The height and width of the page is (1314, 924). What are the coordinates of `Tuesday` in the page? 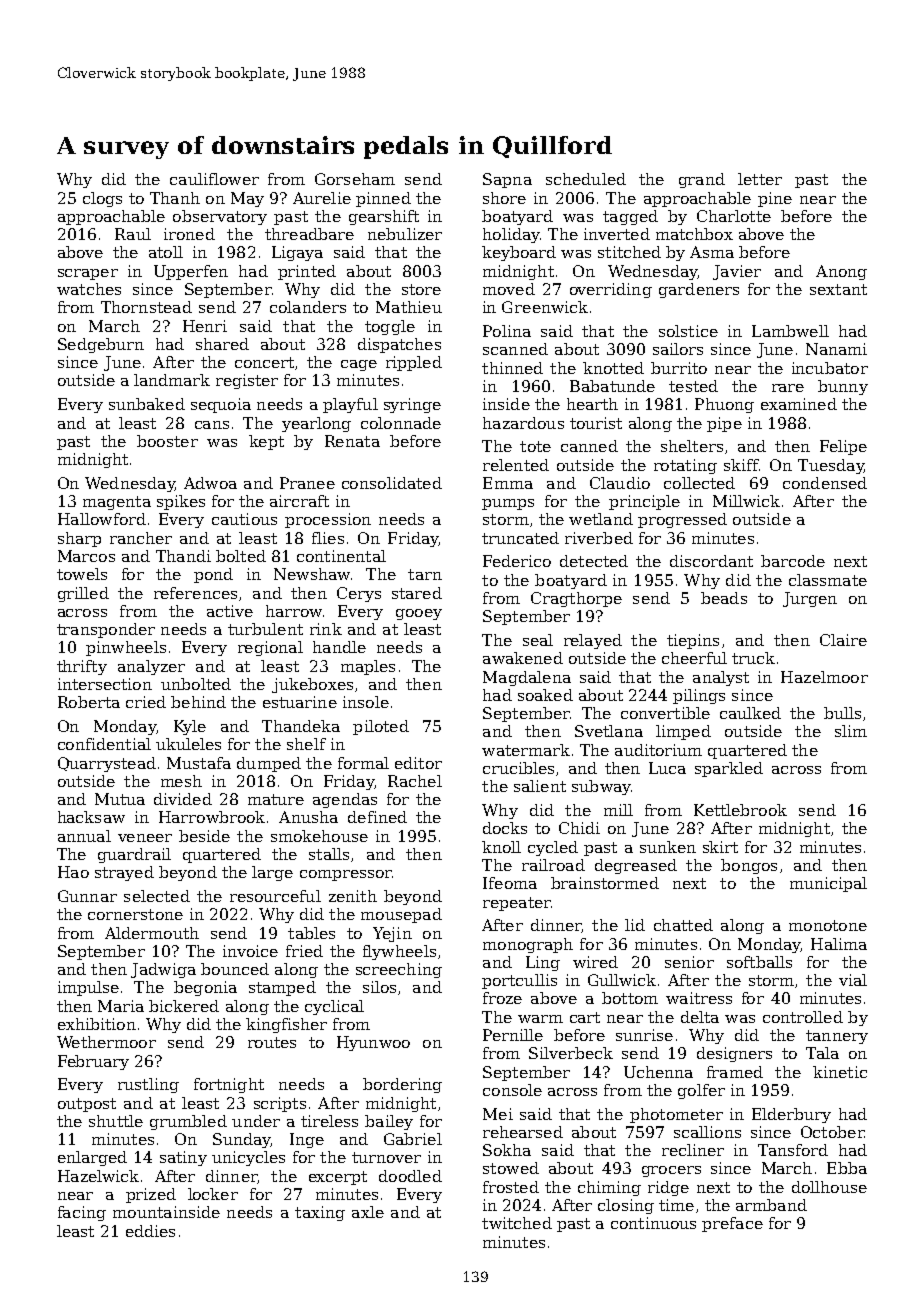 It's located at (831, 466).
